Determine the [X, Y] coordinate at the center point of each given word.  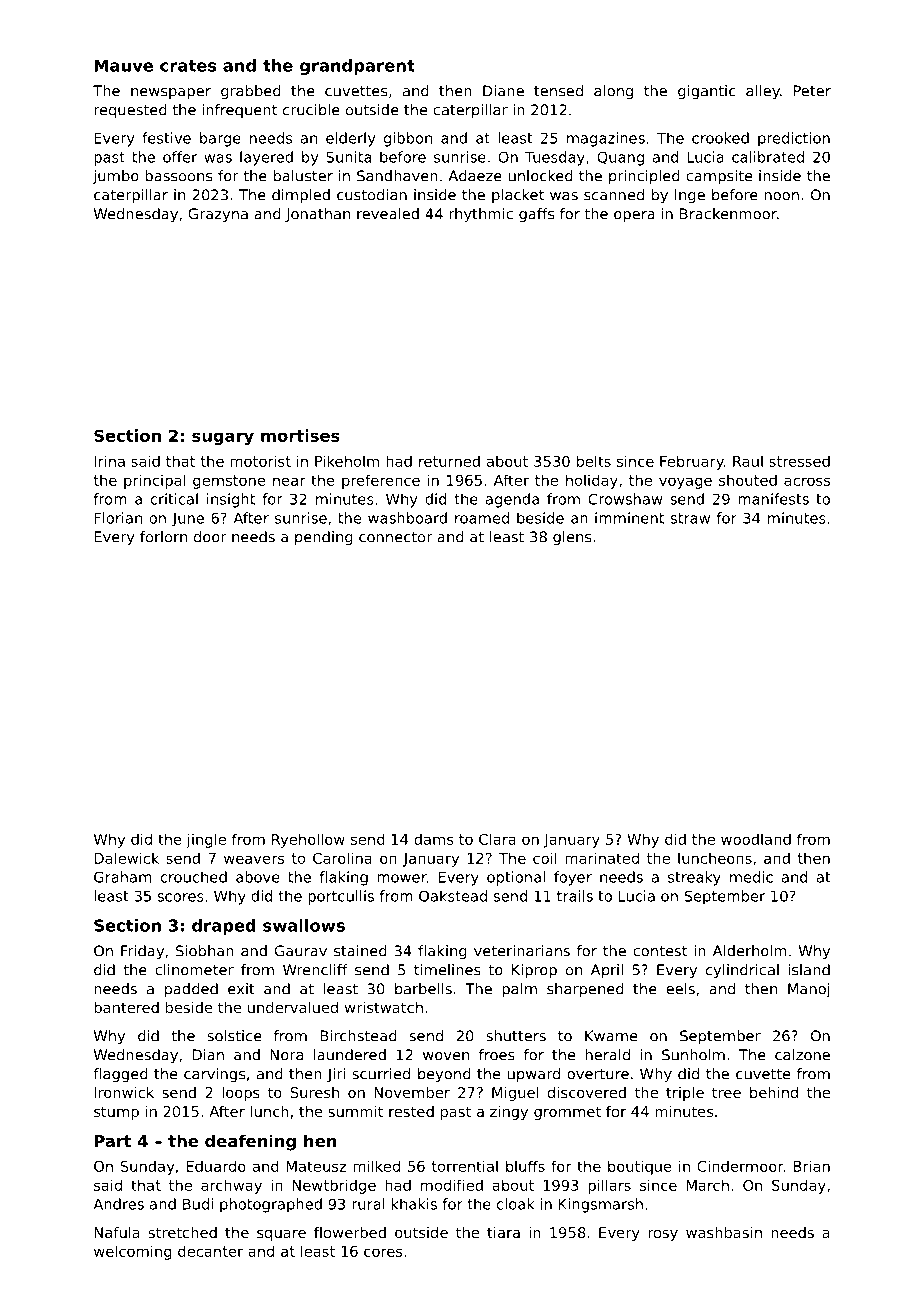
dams [434, 839]
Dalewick [126, 858]
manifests [773, 499]
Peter [812, 91]
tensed [558, 91]
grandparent [357, 67]
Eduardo [216, 1166]
